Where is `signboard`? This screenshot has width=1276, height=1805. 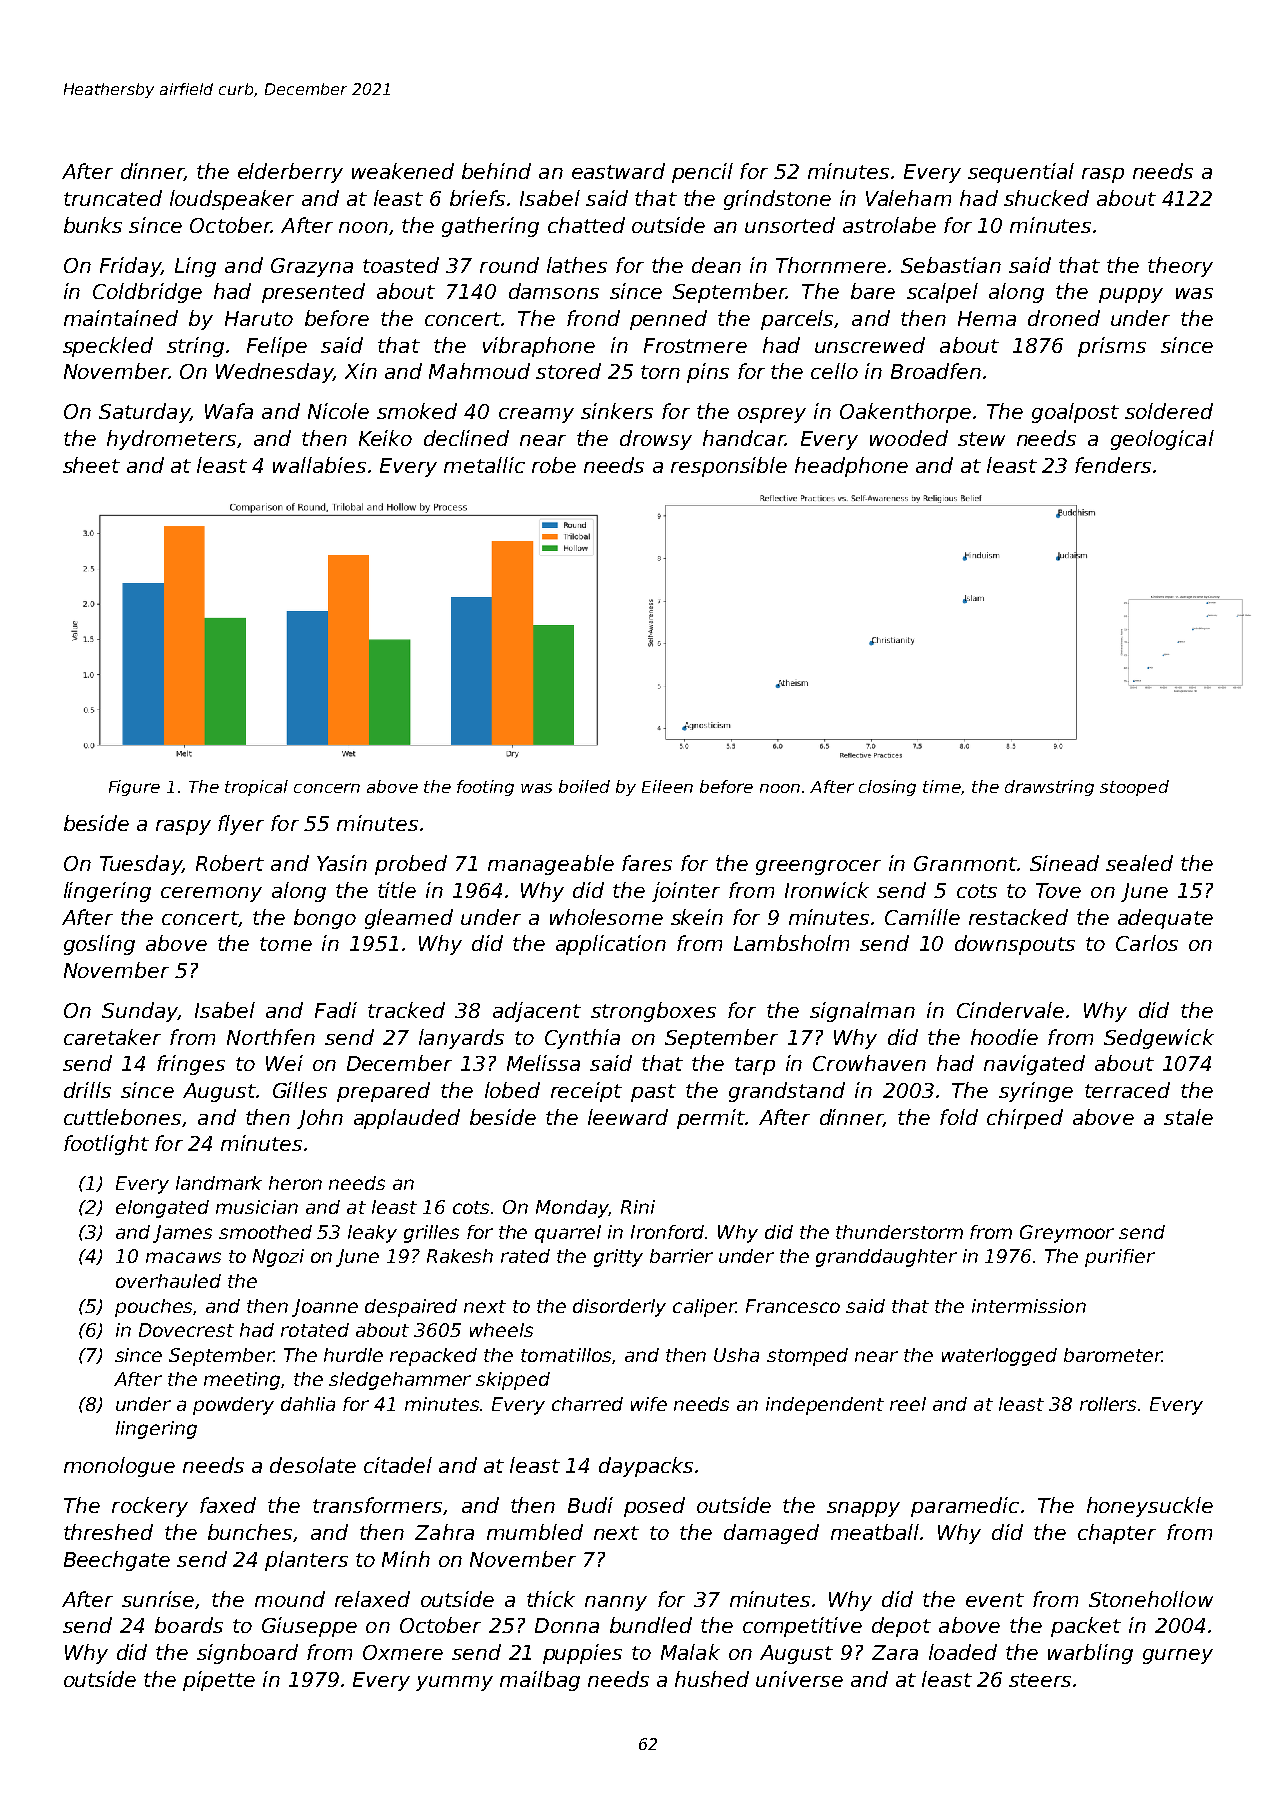
signboard is located at coordinates (247, 1654).
